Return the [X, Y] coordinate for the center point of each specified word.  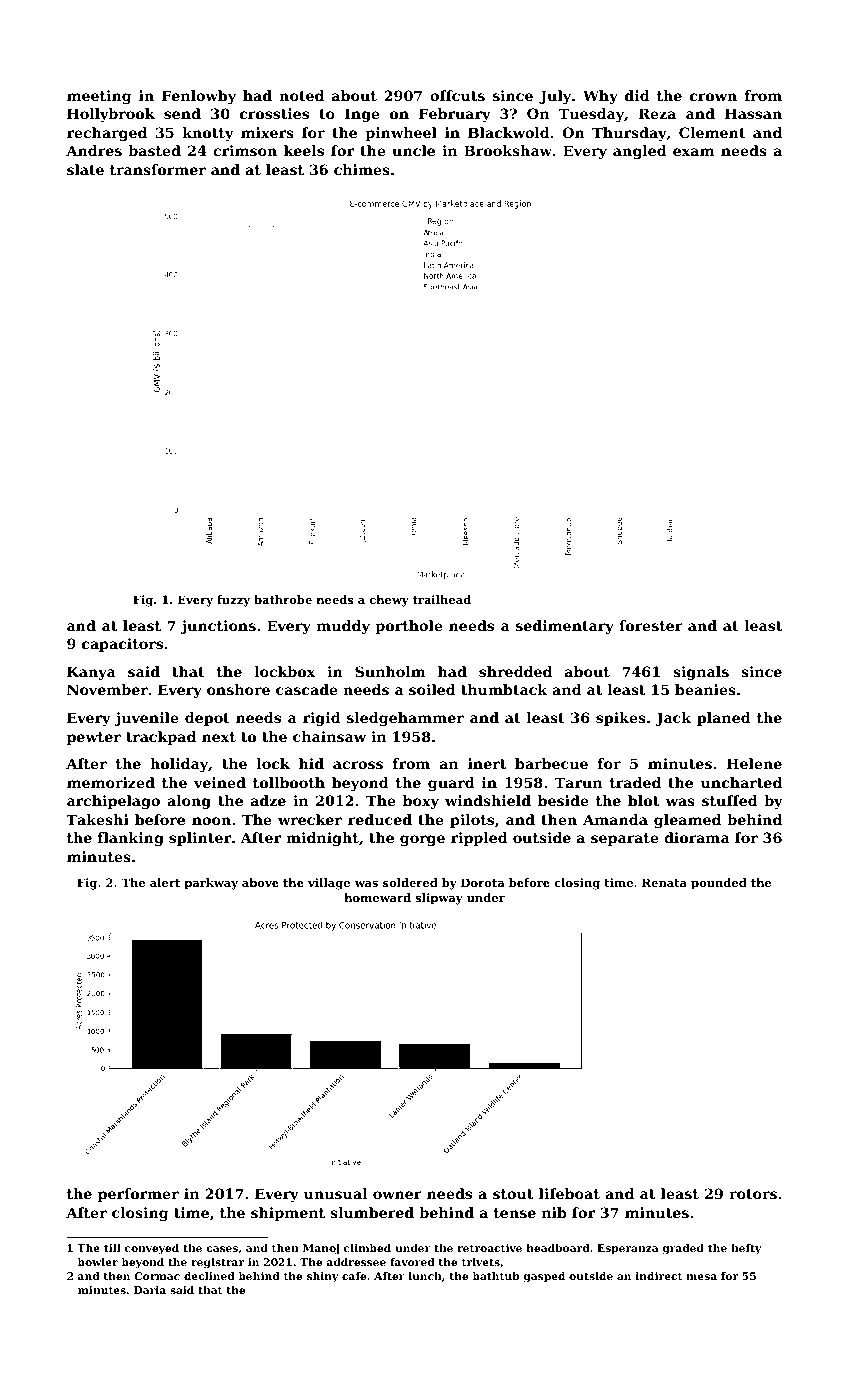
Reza [657, 113]
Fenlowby [199, 97]
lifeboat [569, 1193]
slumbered [372, 1212]
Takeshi [97, 819]
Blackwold [509, 132]
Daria [150, 1290]
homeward [377, 897]
